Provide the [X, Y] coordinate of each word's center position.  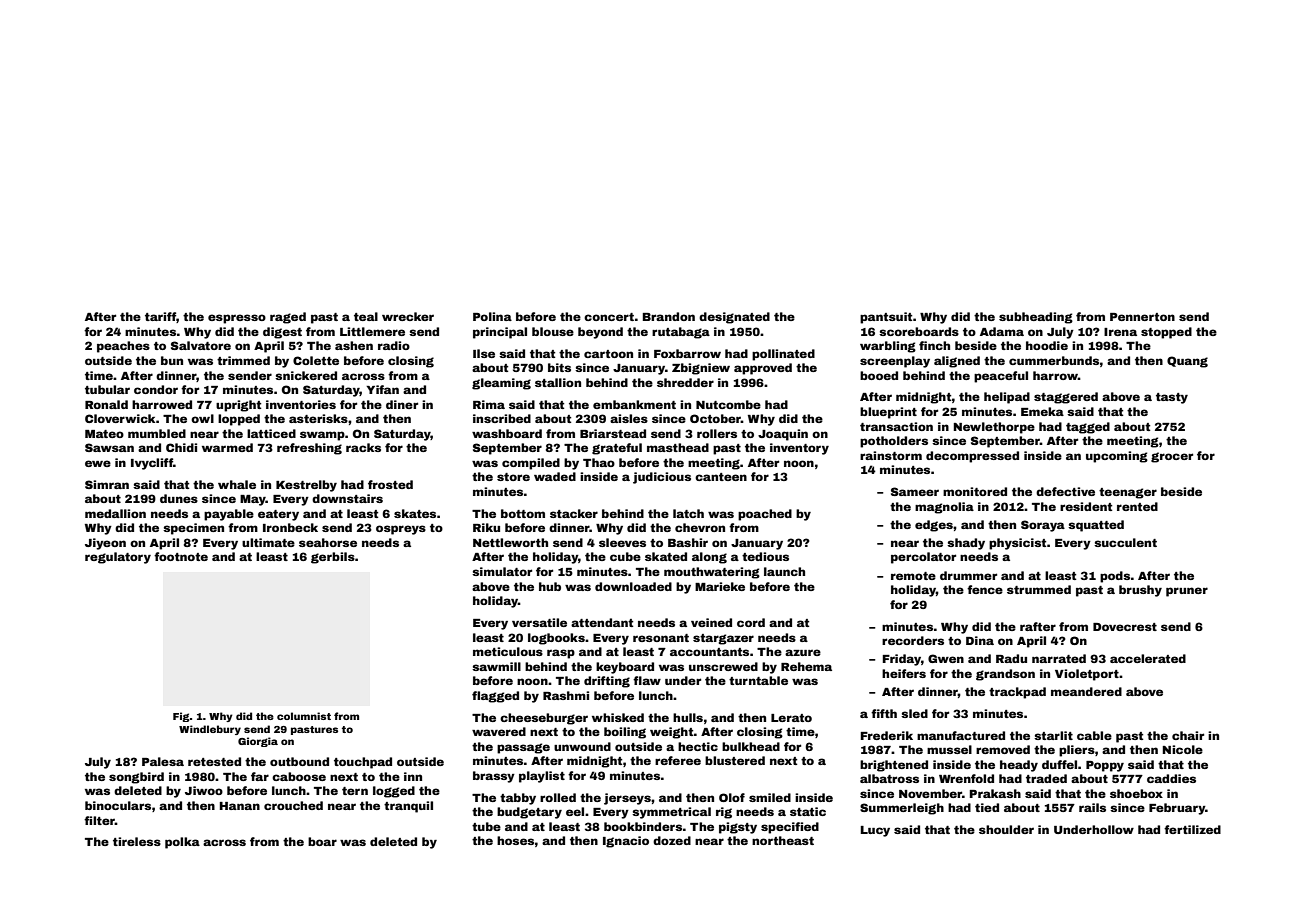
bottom [523, 513]
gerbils [333, 558]
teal [366, 316]
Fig [181, 717]
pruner [1187, 592]
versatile [539, 622]
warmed [227, 447]
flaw [647, 680]
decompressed [972, 457]
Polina [492, 316]
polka [182, 843]
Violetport [1087, 675]
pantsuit [886, 318]
